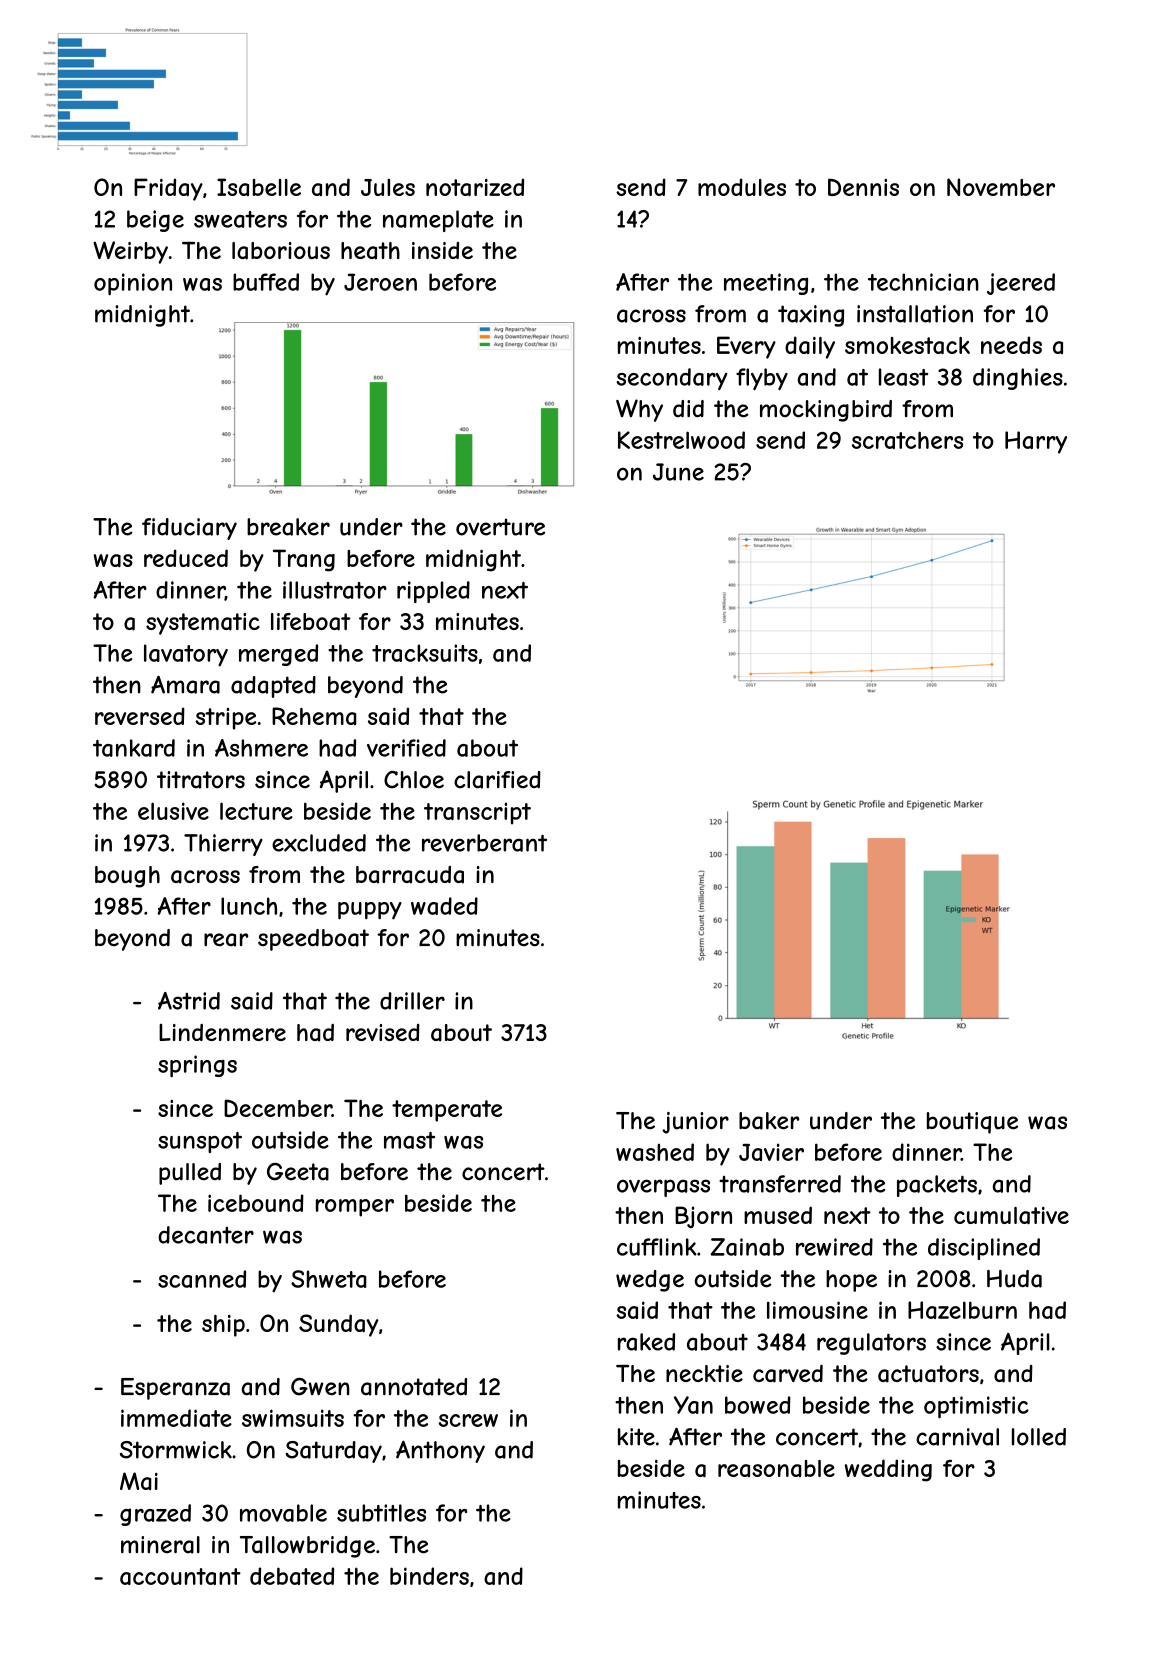 This page has height=1654, width=1165. What do you see at coordinates (388, 187) in the page?
I see `Jules` at bounding box center [388, 187].
